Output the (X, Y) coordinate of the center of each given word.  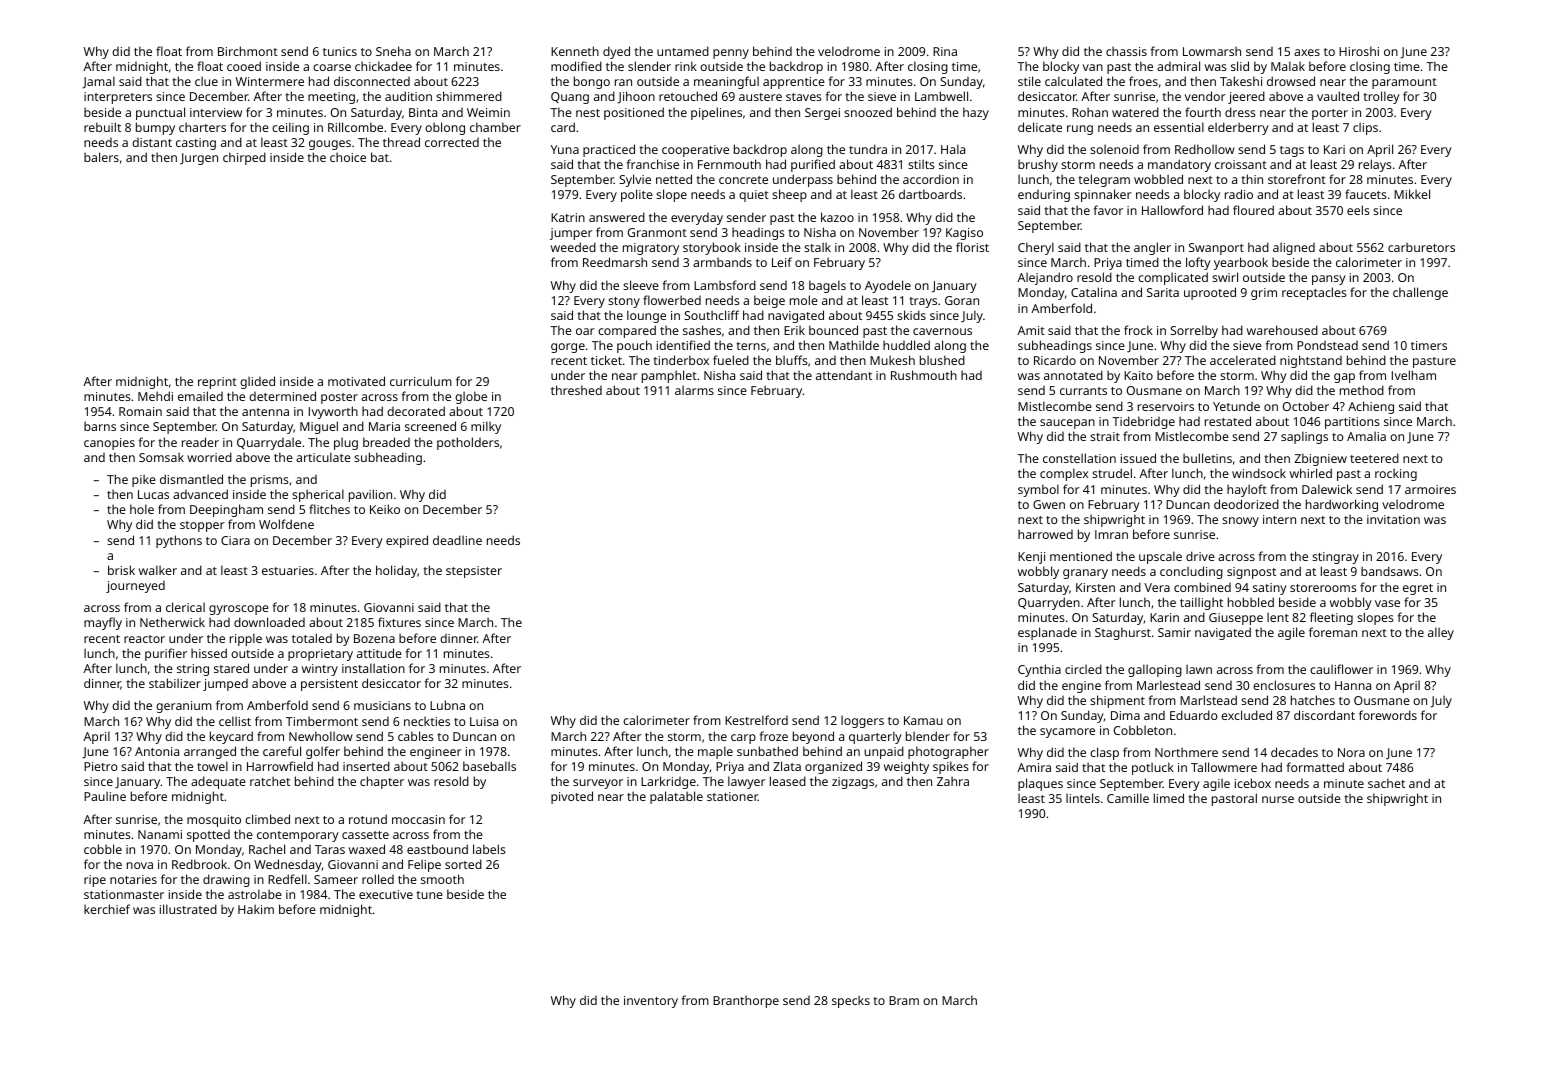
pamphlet (669, 376)
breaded (386, 442)
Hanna (1353, 685)
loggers (862, 721)
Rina (945, 51)
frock (1138, 330)
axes (1307, 52)
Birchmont (248, 51)
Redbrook (199, 864)
